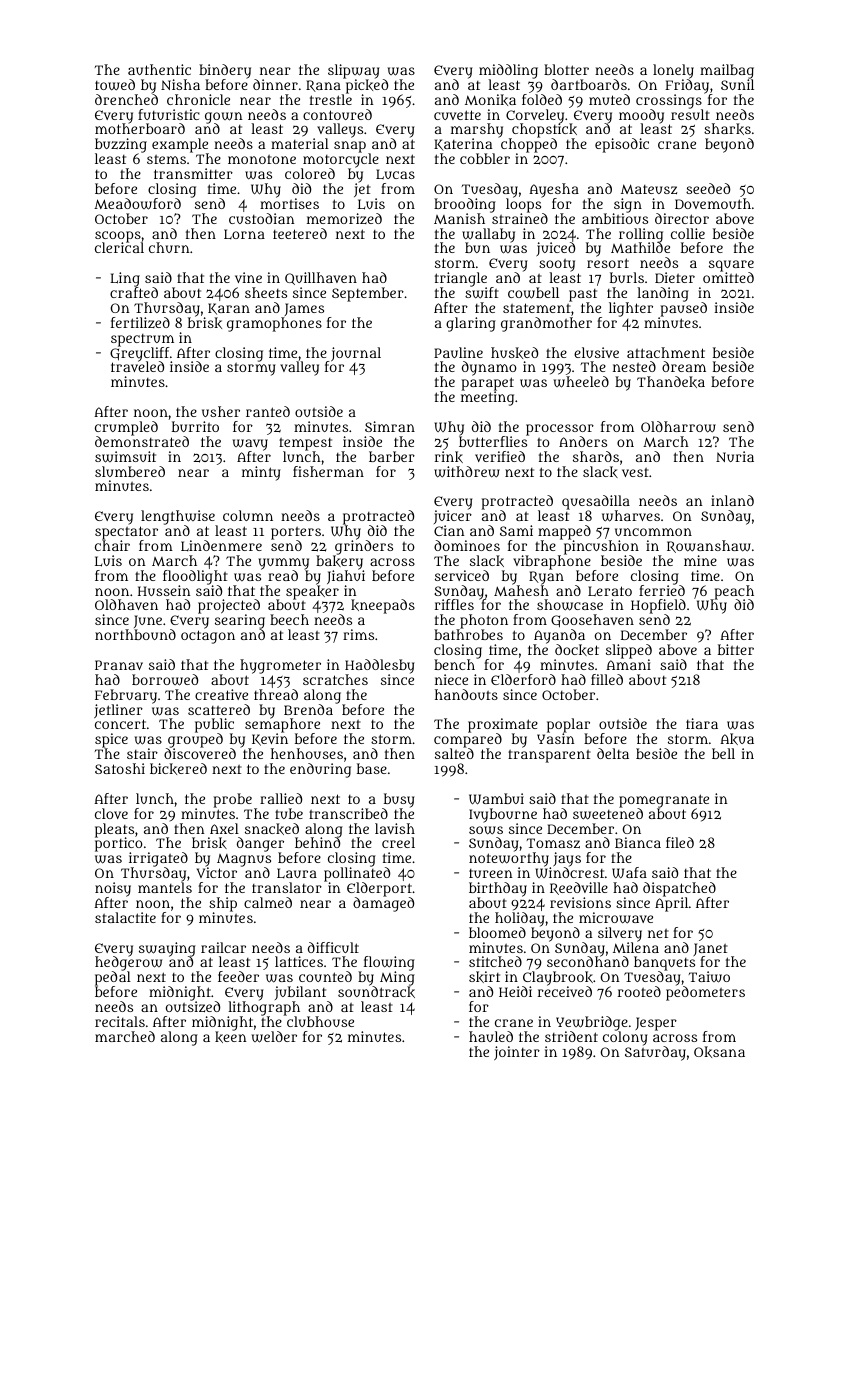 This image has width=849, height=1400. What do you see at coordinates (372, 768) in the image?
I see `base` at bounding box center [372, 768].
